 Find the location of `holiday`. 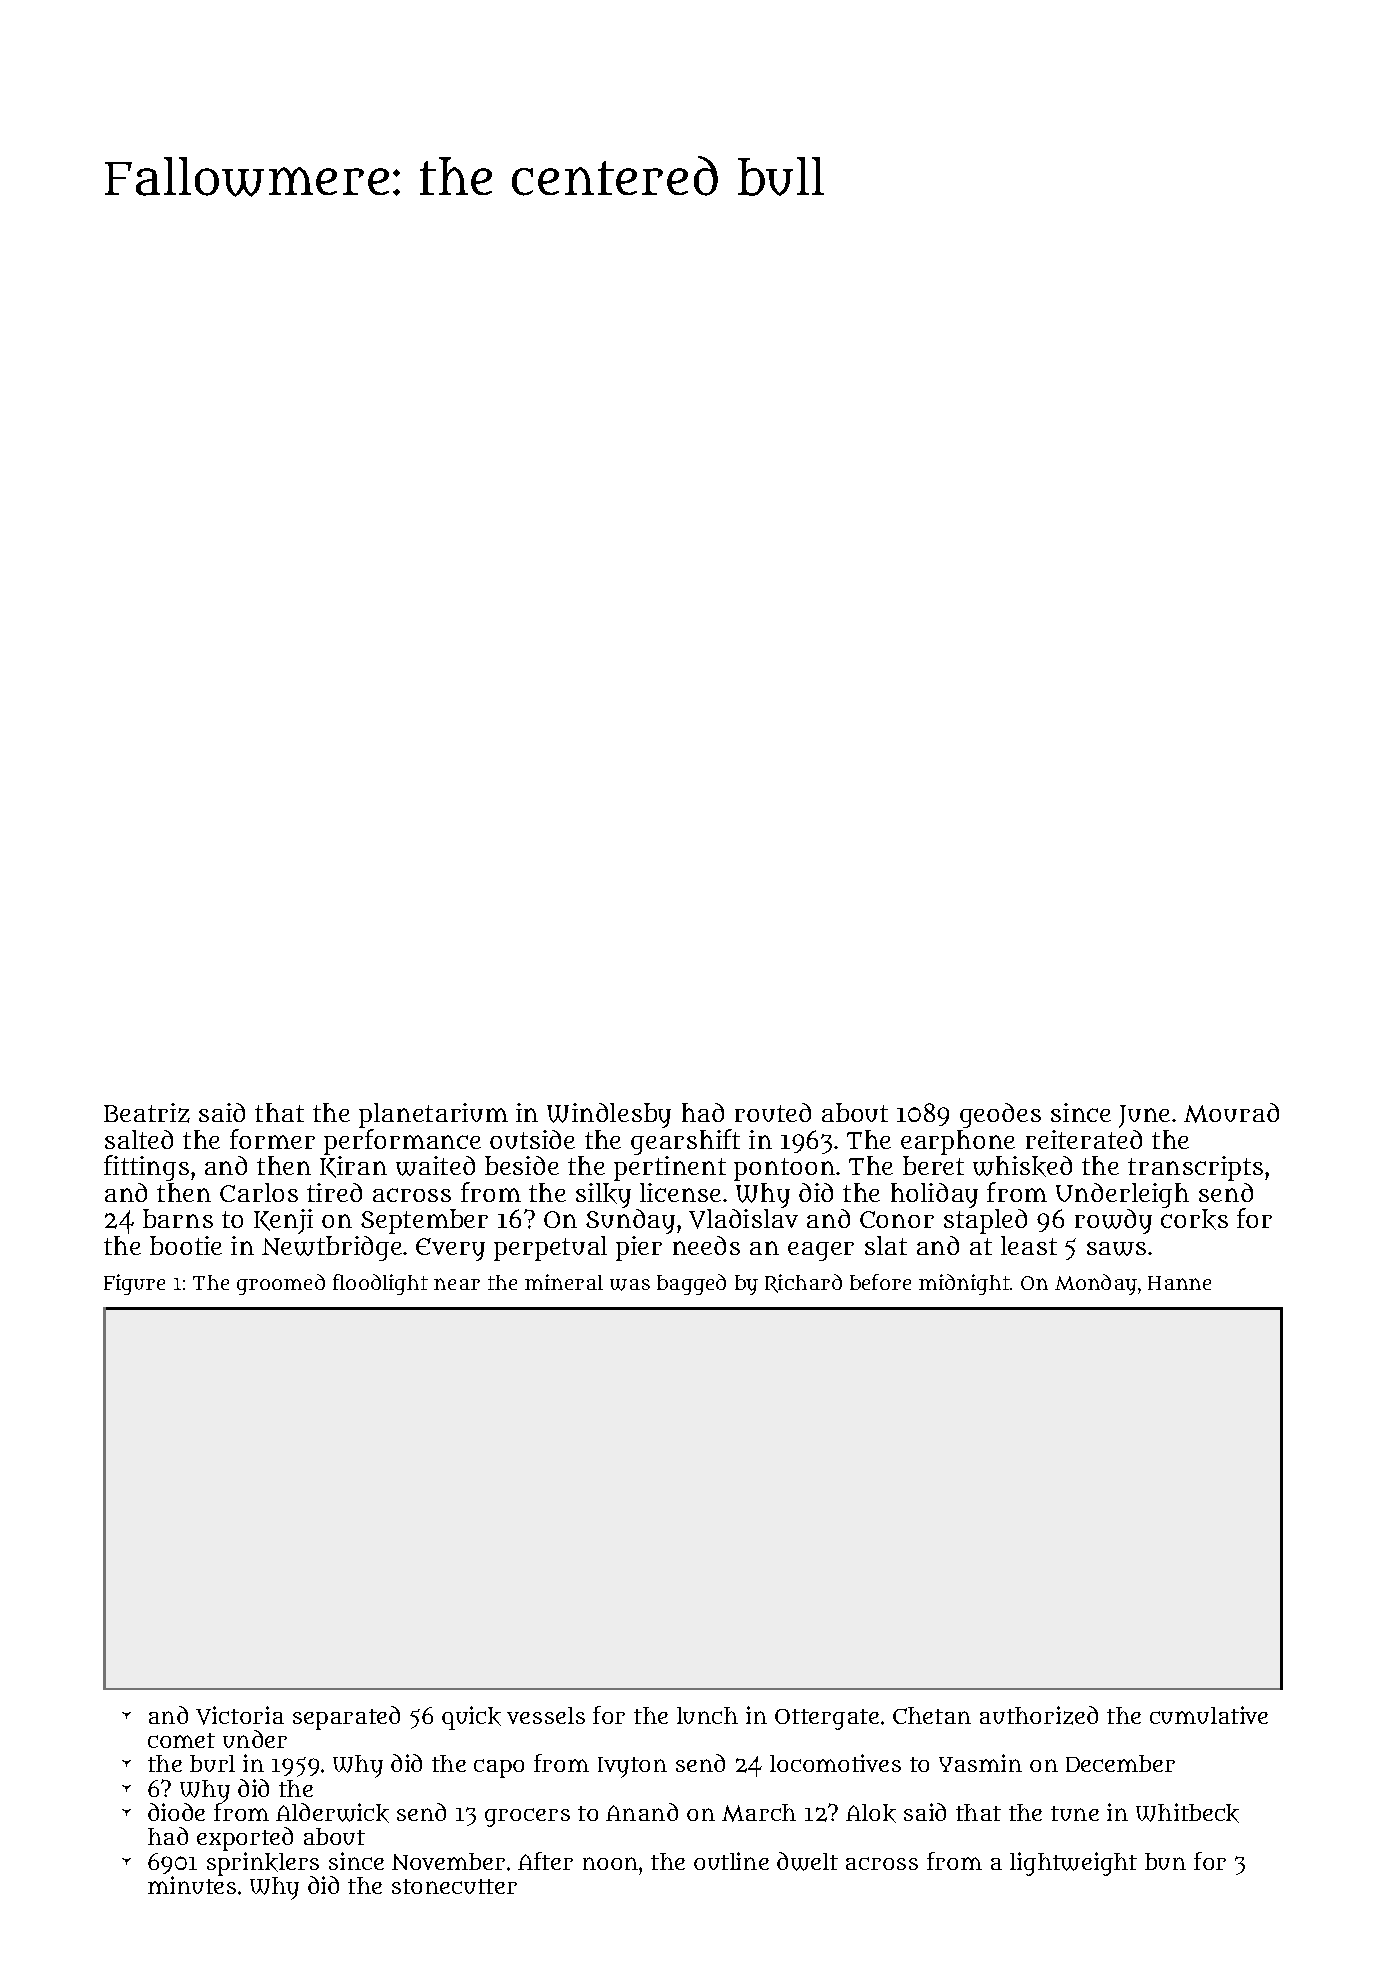

holiday is located at coordinates (934, 1195).
